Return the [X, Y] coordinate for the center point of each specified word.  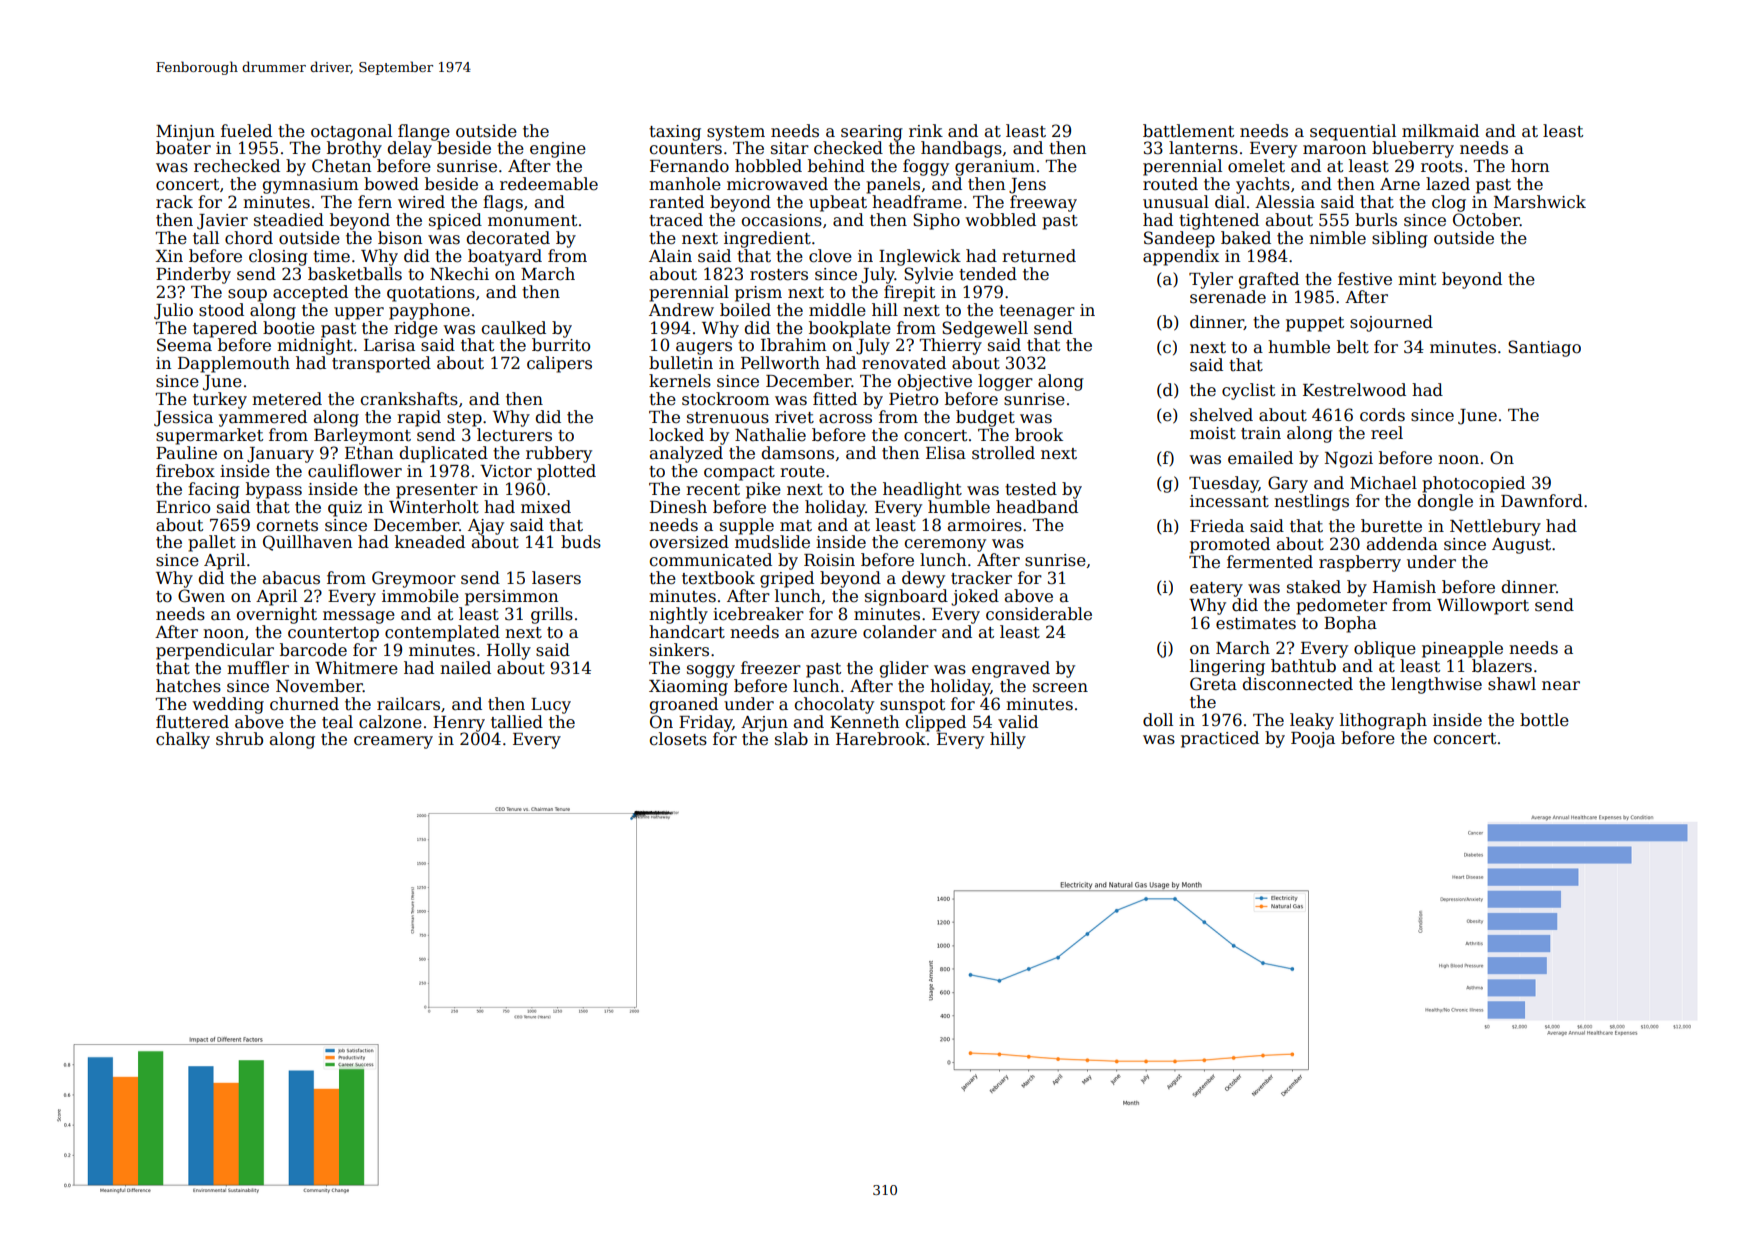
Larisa [389, 345]
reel [1387, 433]
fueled [246, 131]
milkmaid [1440, 131]
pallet [212, 543]
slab [791, 739]
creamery [393, 742]
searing [872, 133]
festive [1365, 279]
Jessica [183, 419]
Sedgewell [985, 329]
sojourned [1391, 323]
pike [763, 490]
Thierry [950, 346]
